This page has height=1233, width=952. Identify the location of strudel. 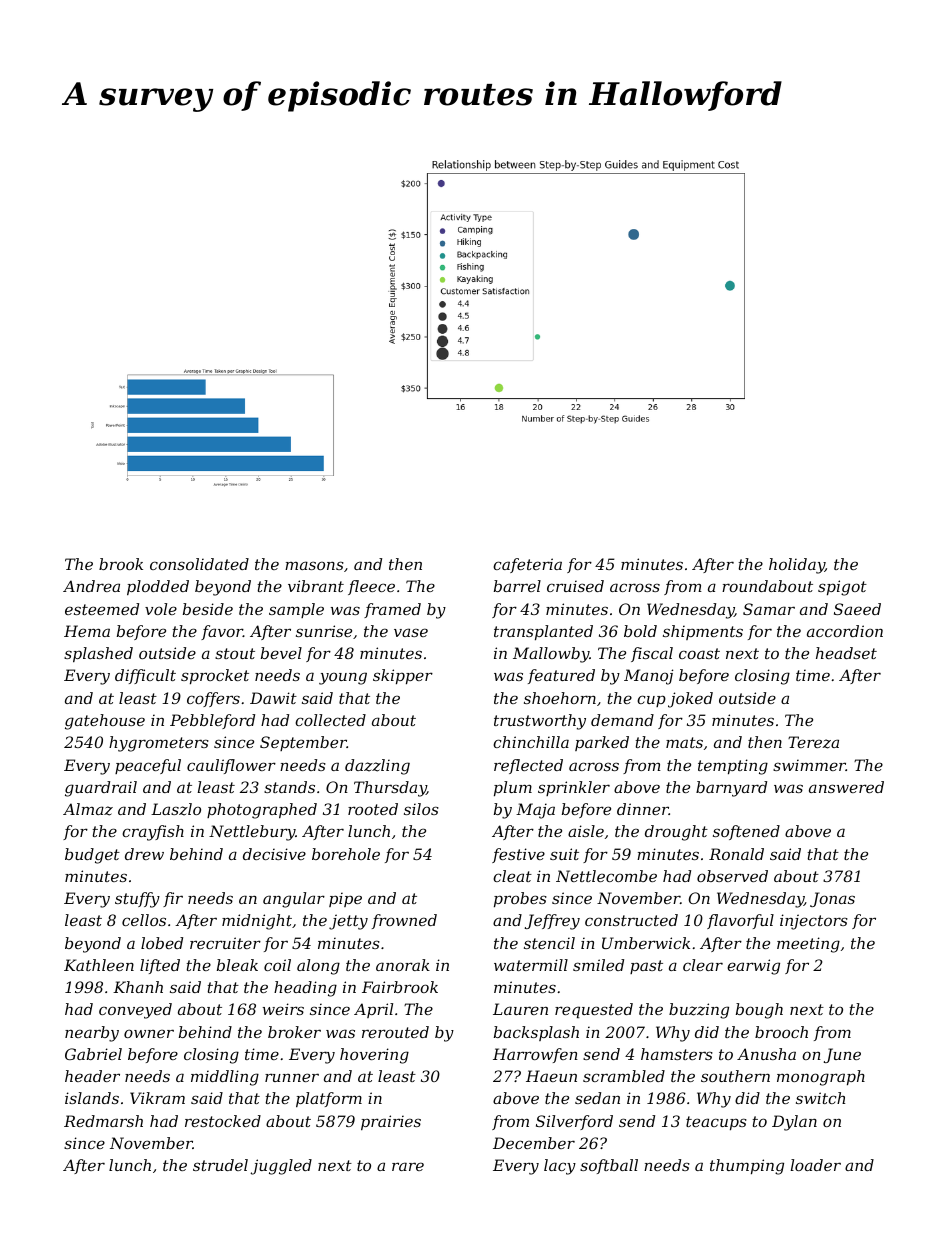
(220, 1165).
